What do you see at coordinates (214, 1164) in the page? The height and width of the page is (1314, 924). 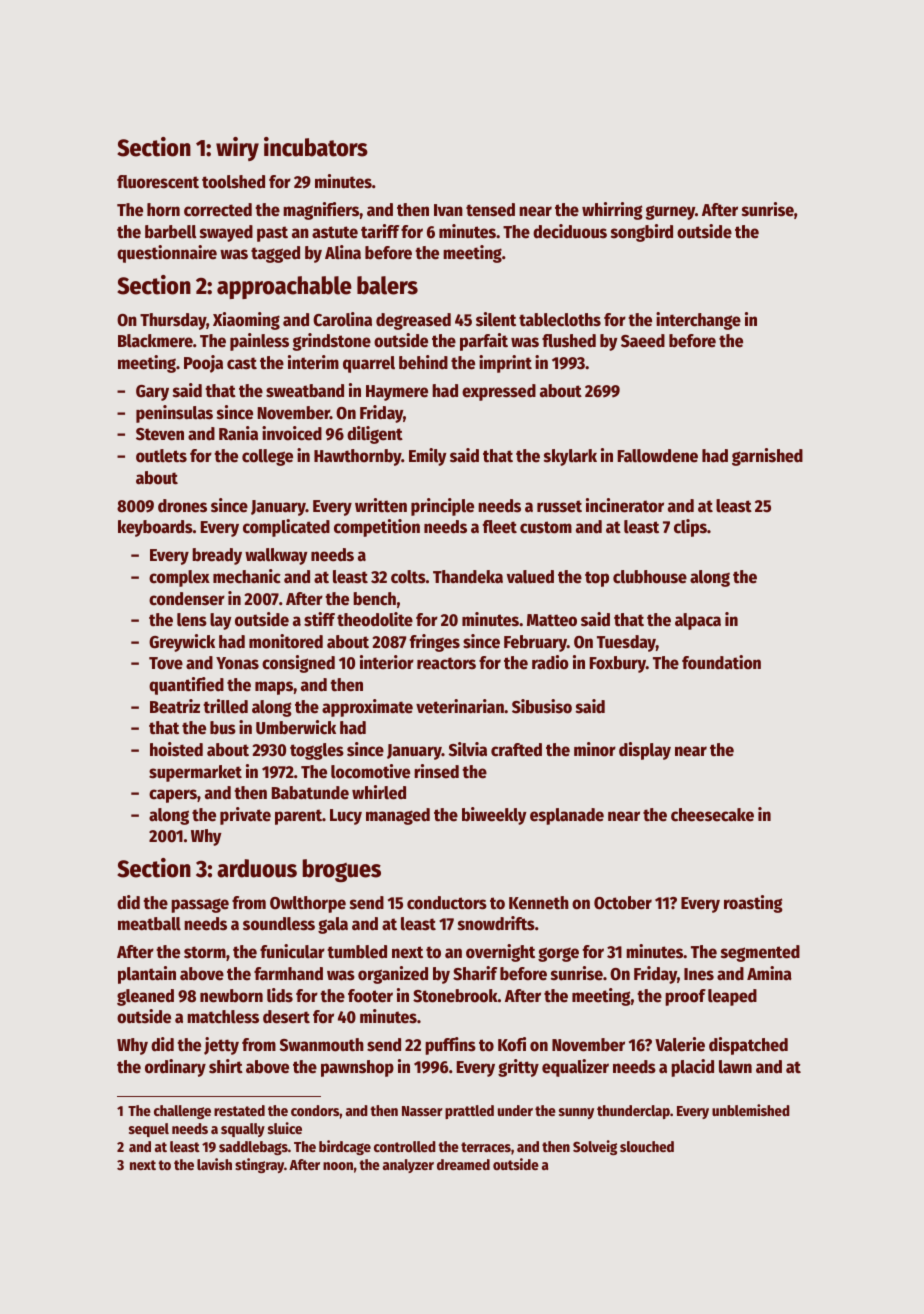 I see `lavish` at bounding box center [214, 1164].
